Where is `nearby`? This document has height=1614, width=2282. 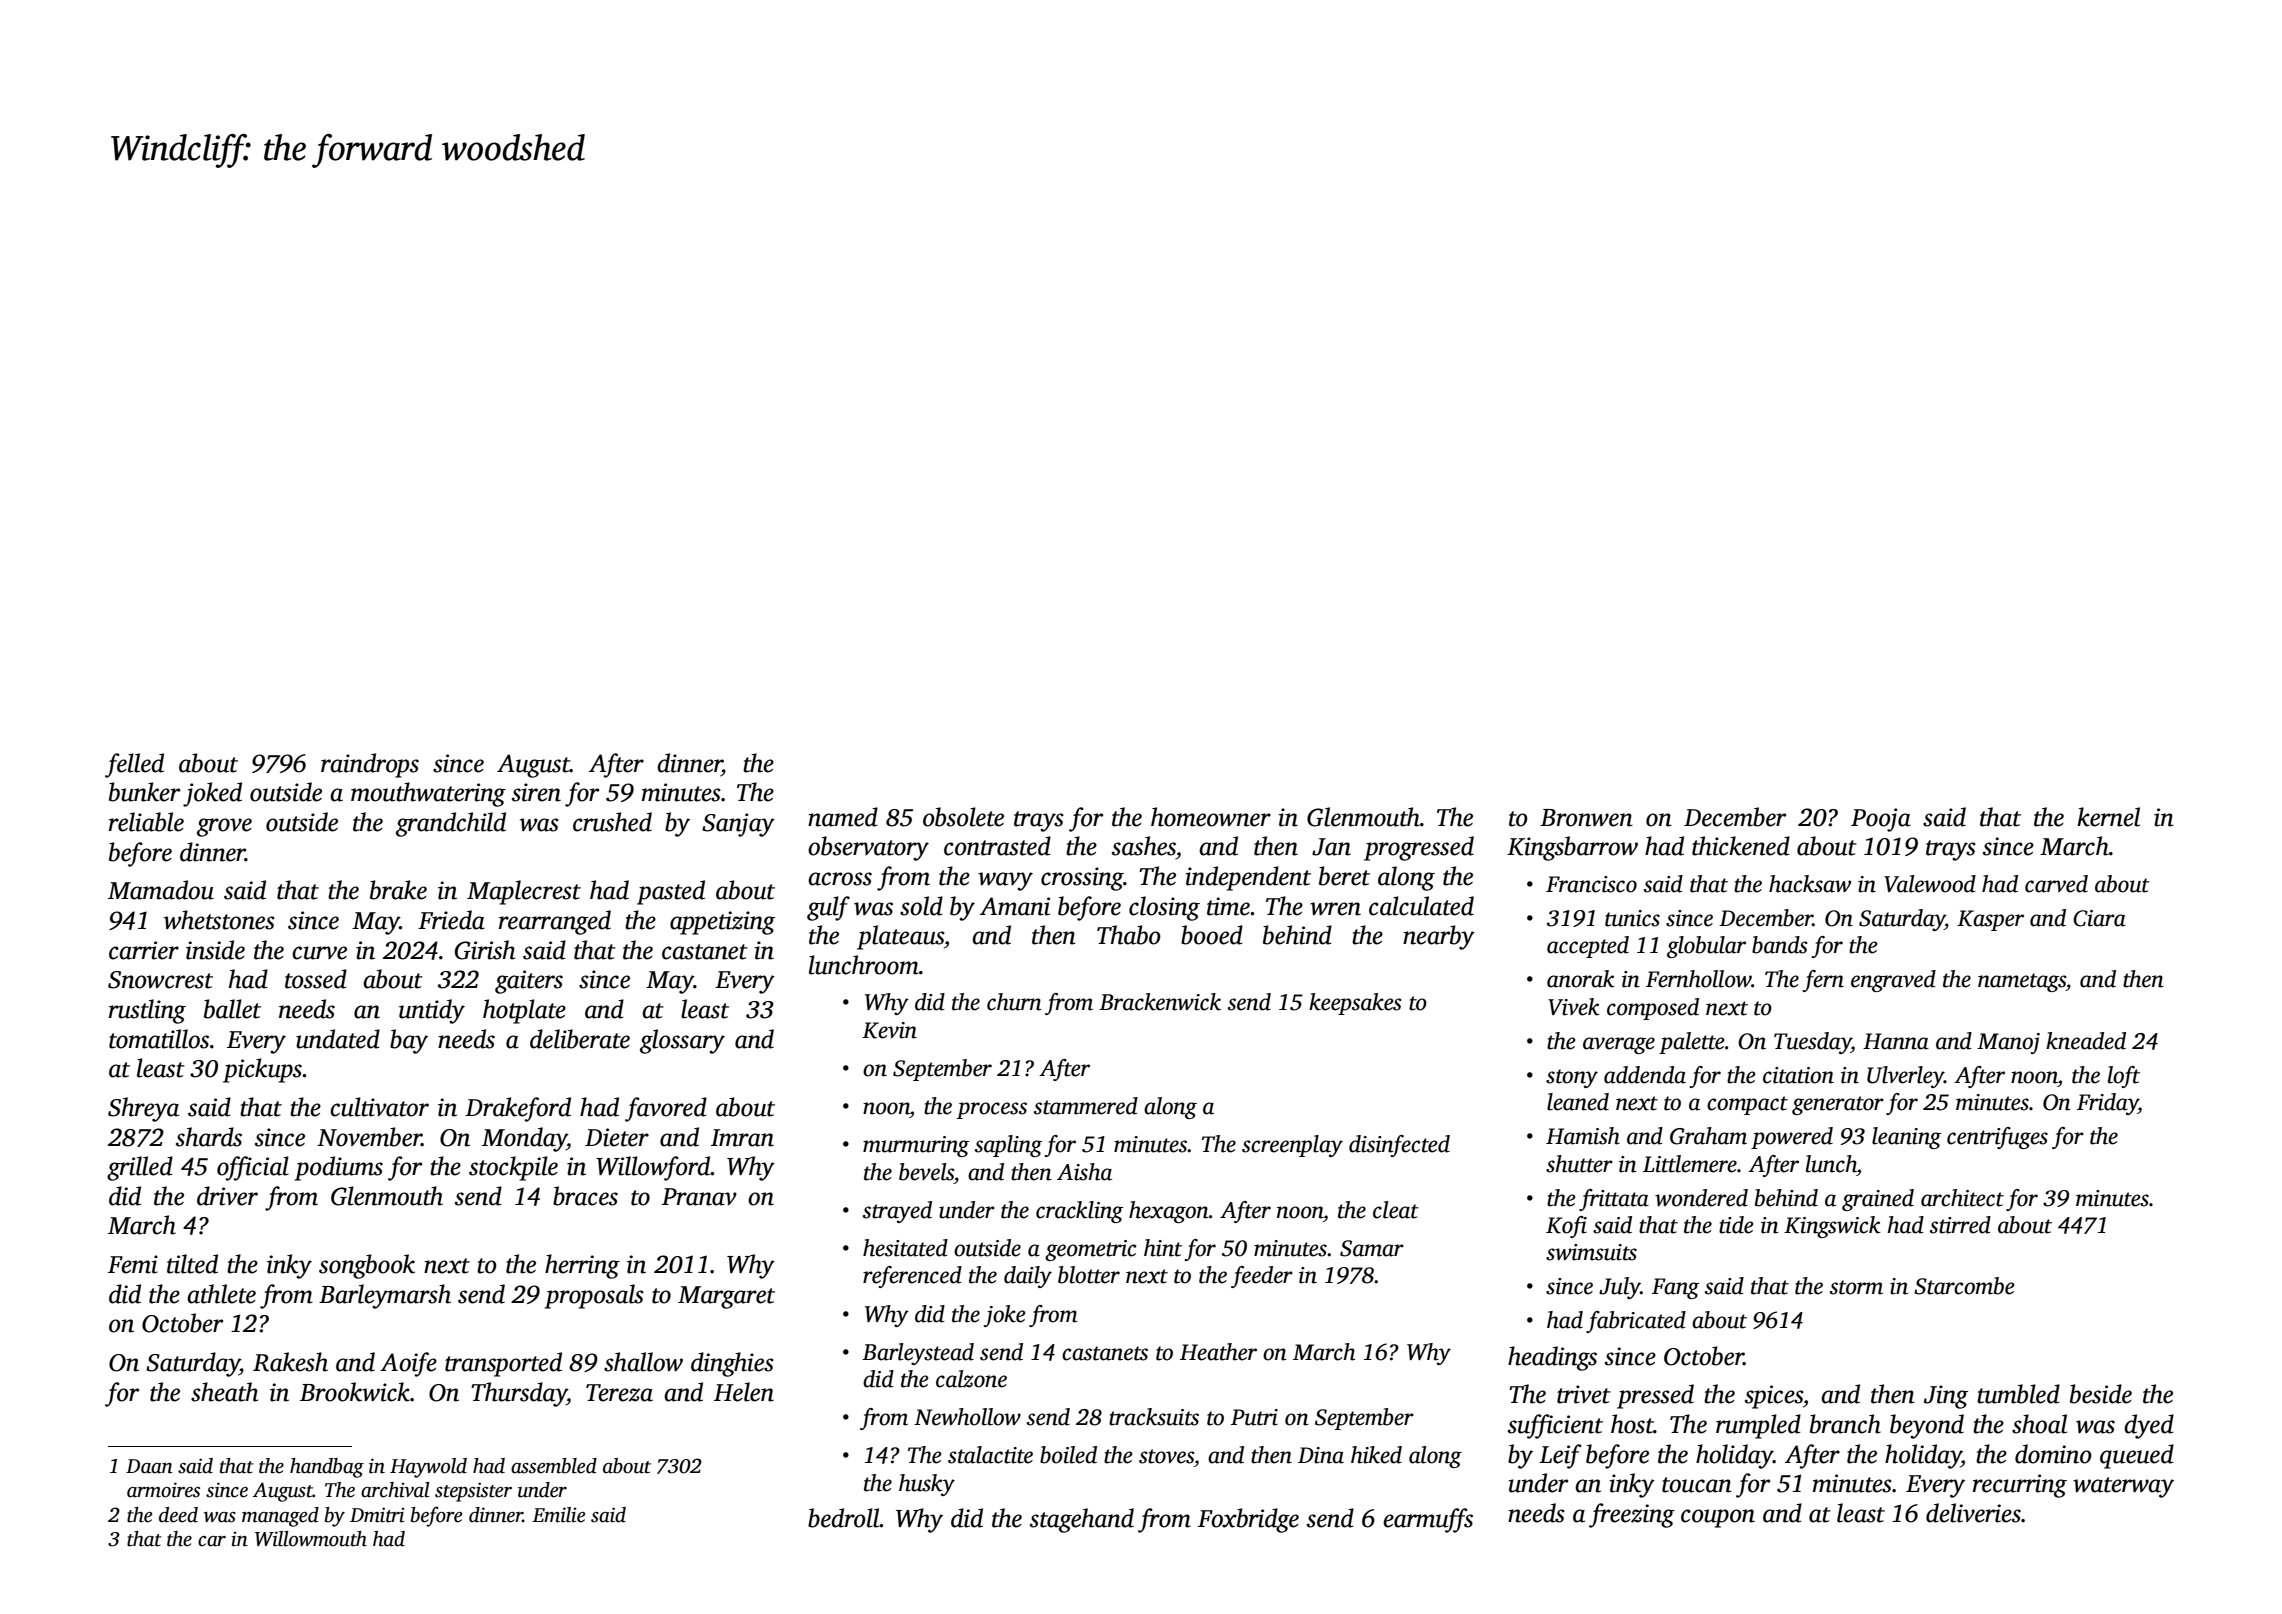 nearby is located at coordinates (1439, 937).
